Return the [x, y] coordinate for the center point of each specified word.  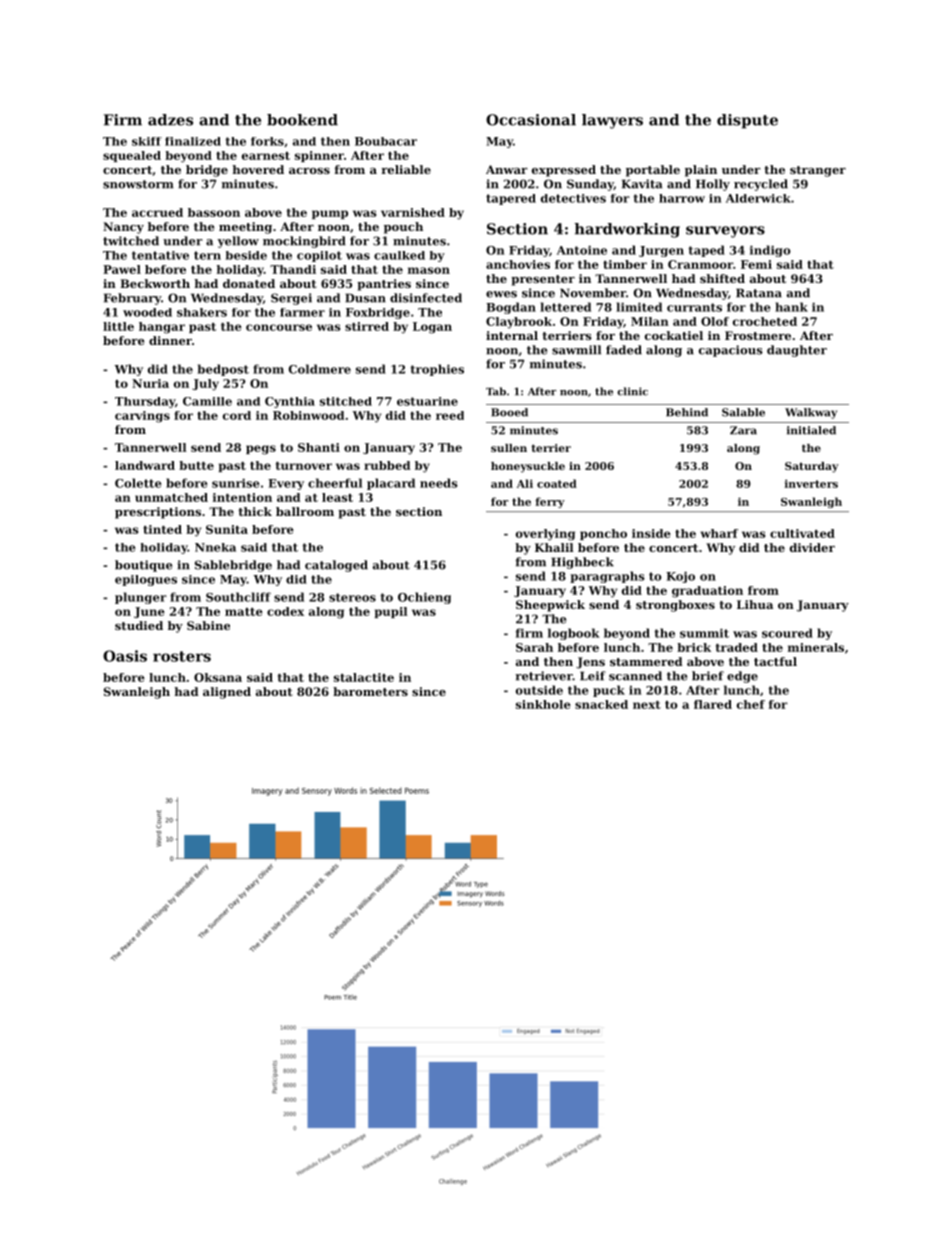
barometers [370, 691]
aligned [227, 693]
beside [246, 255]
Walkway [811, 413]
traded [737, 647]
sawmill [576, 350]
